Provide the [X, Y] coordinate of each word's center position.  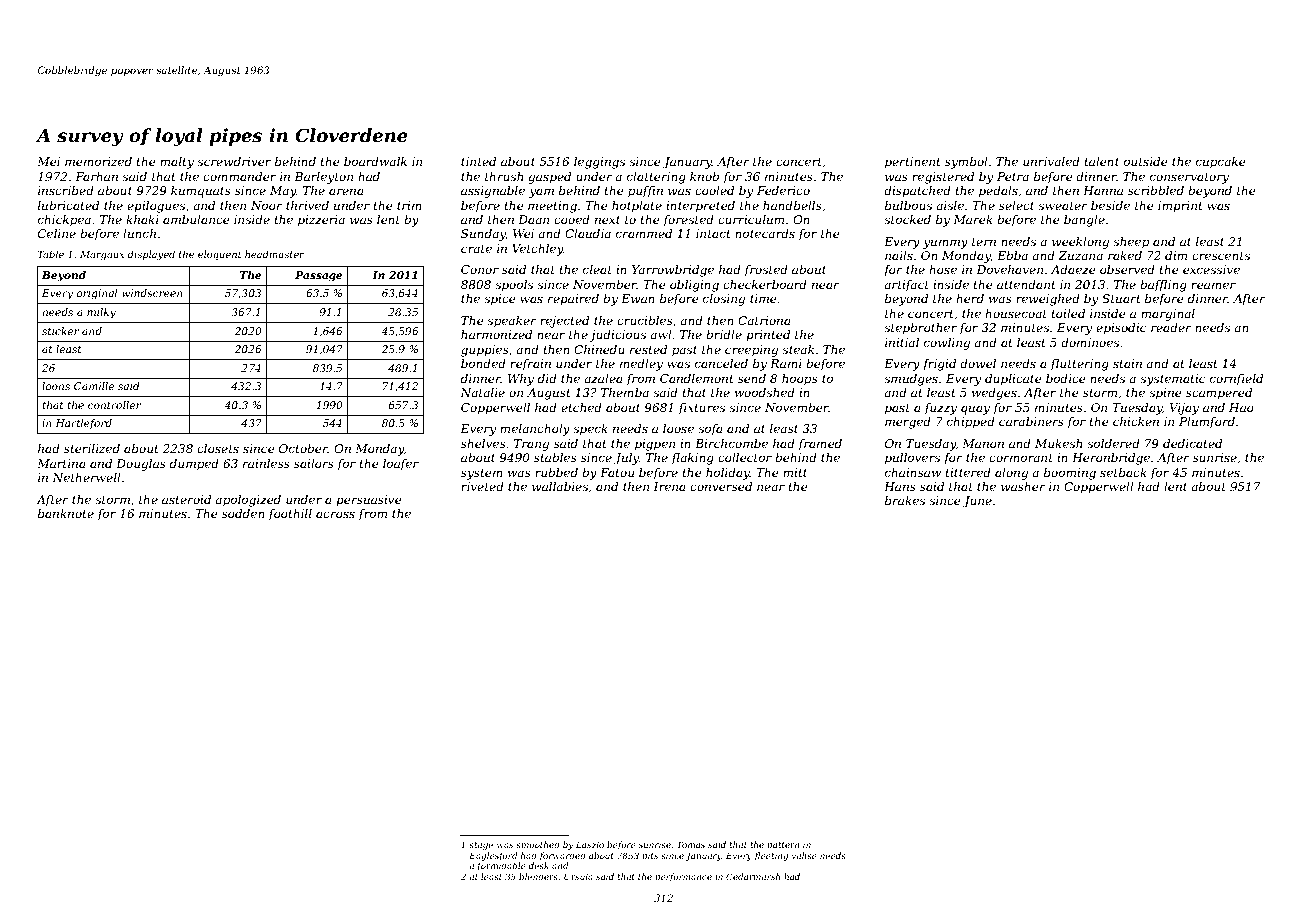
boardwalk [375, 161]
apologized [248, 501]
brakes [905, 500]
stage [481, 846]
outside [1146, 161]
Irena [669, 486]
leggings [599, 163]
